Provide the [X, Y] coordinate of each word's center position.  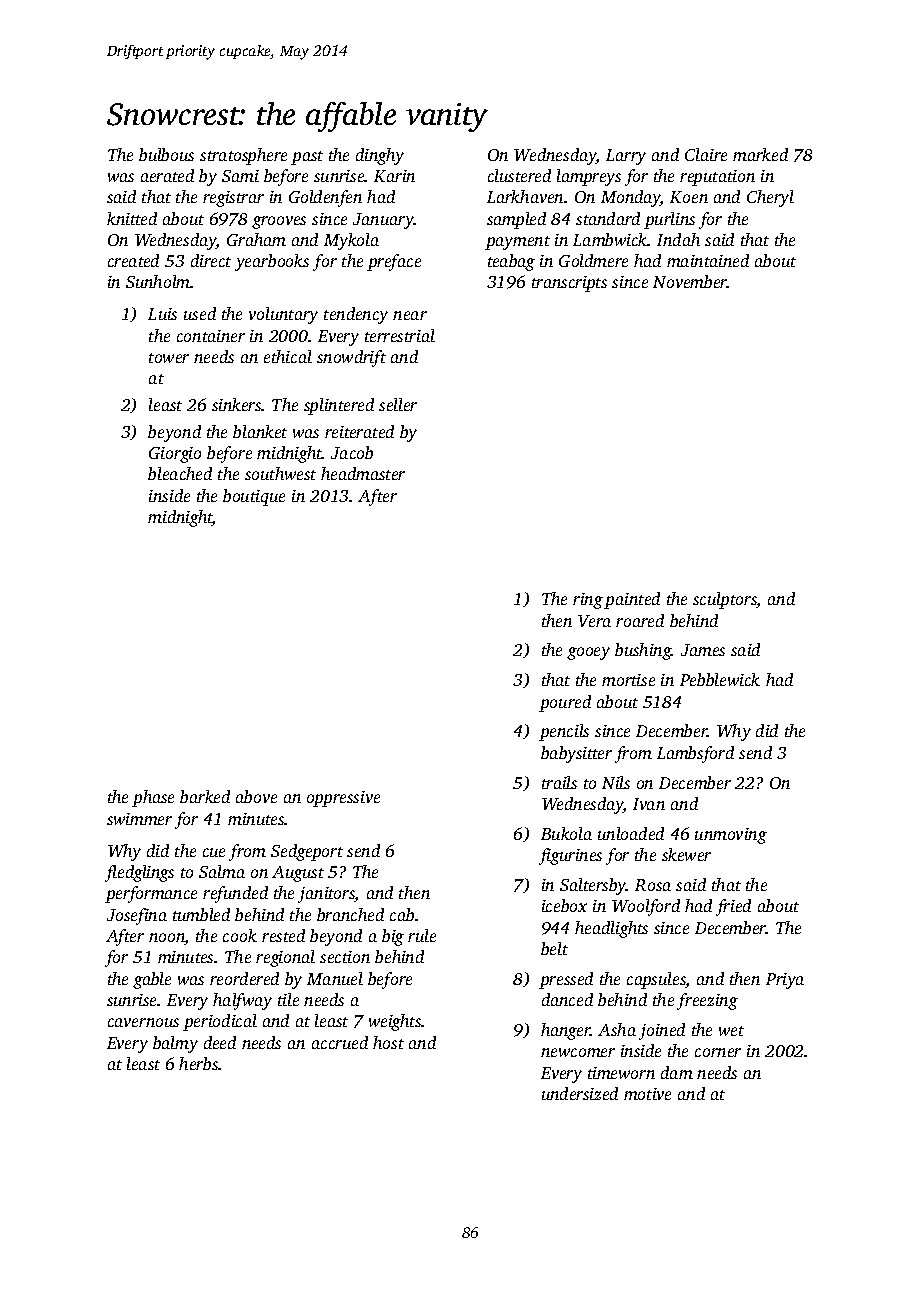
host [388, 1042]
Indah [678, 239]
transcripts [569, 284]
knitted [132, 218]
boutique [254, 497]
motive [647, 1094]
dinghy [380, 156]
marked [760, 154]
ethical [288, 356]
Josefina [137, 916]
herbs [199, 1063]
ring [588, 601]
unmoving [731, 836]
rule [422, 935]
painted [632, 600]
